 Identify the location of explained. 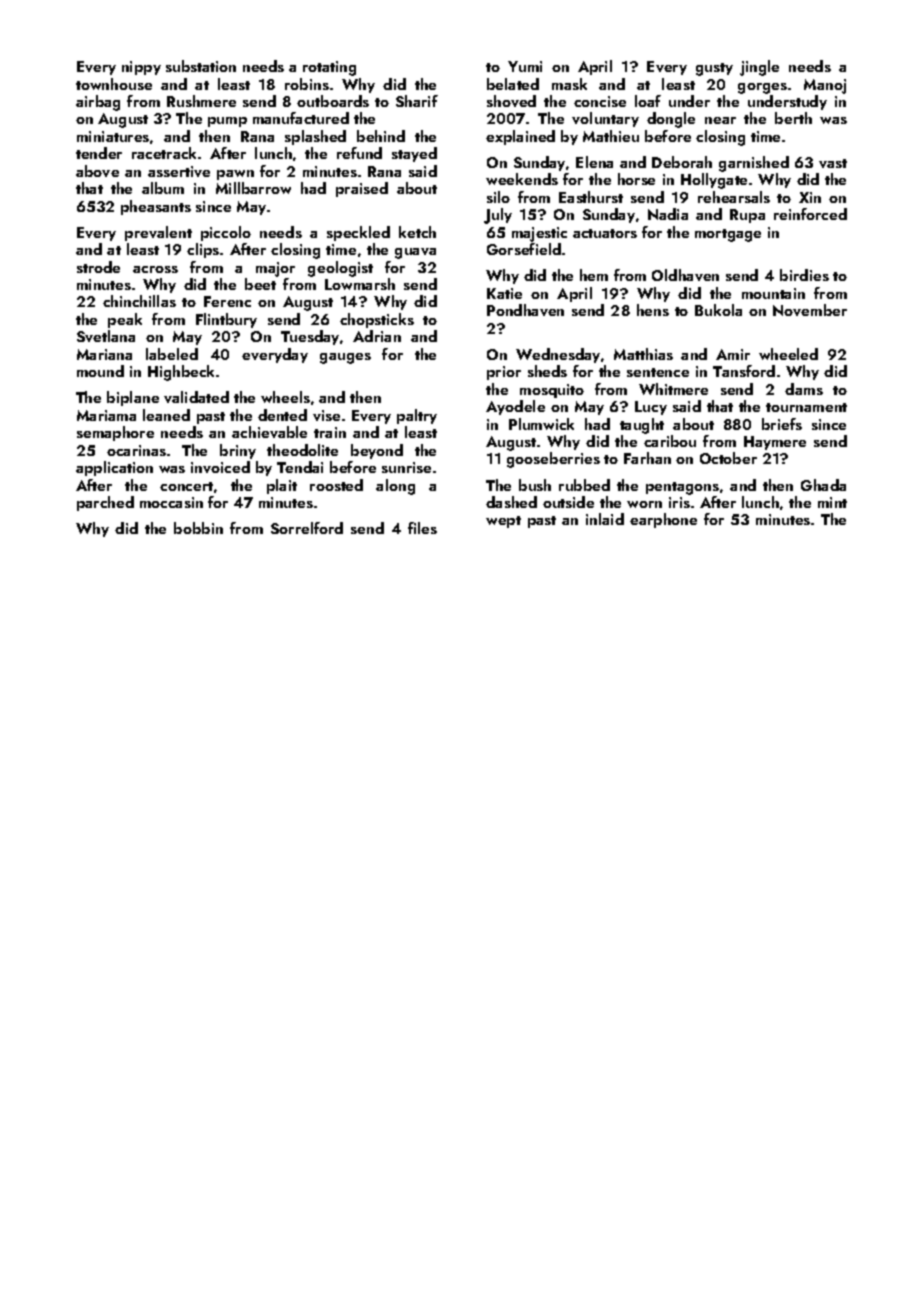
(520, 137).
